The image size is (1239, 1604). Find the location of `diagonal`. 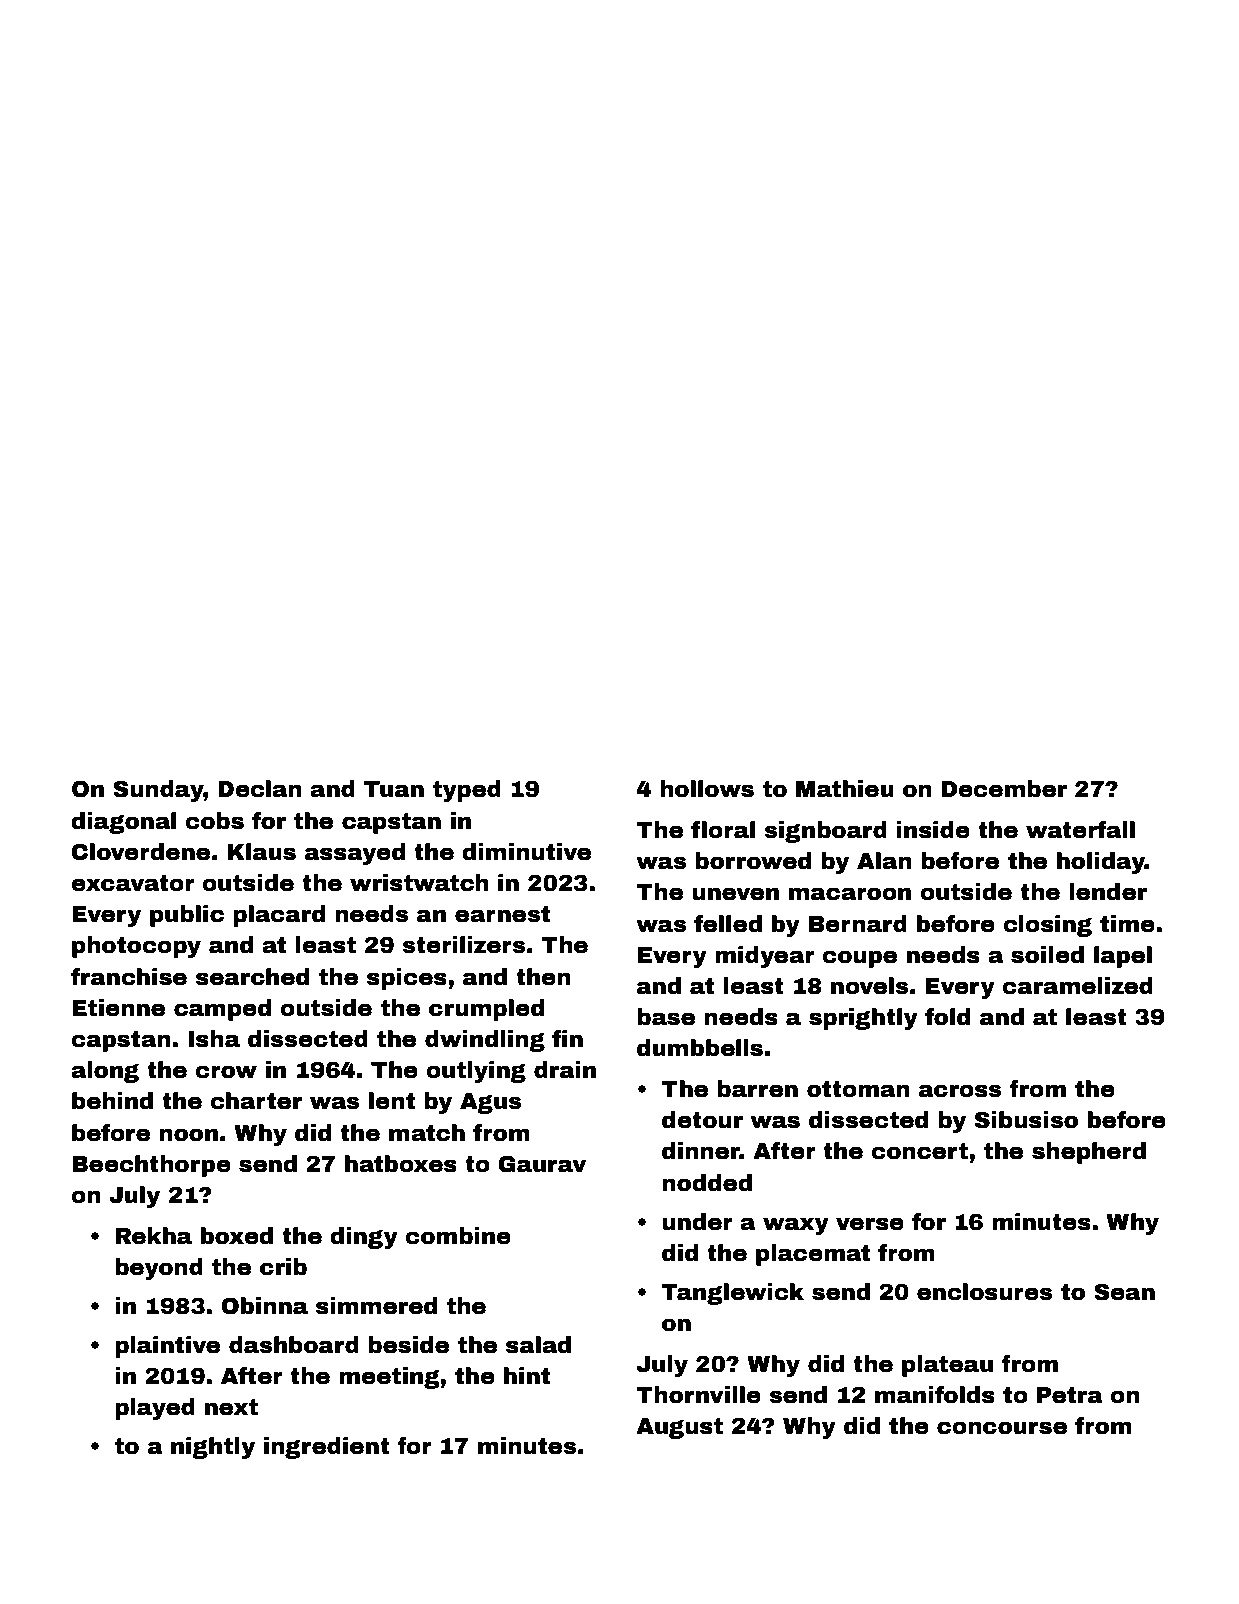

diagonal is located at coordinates (123, 823).
